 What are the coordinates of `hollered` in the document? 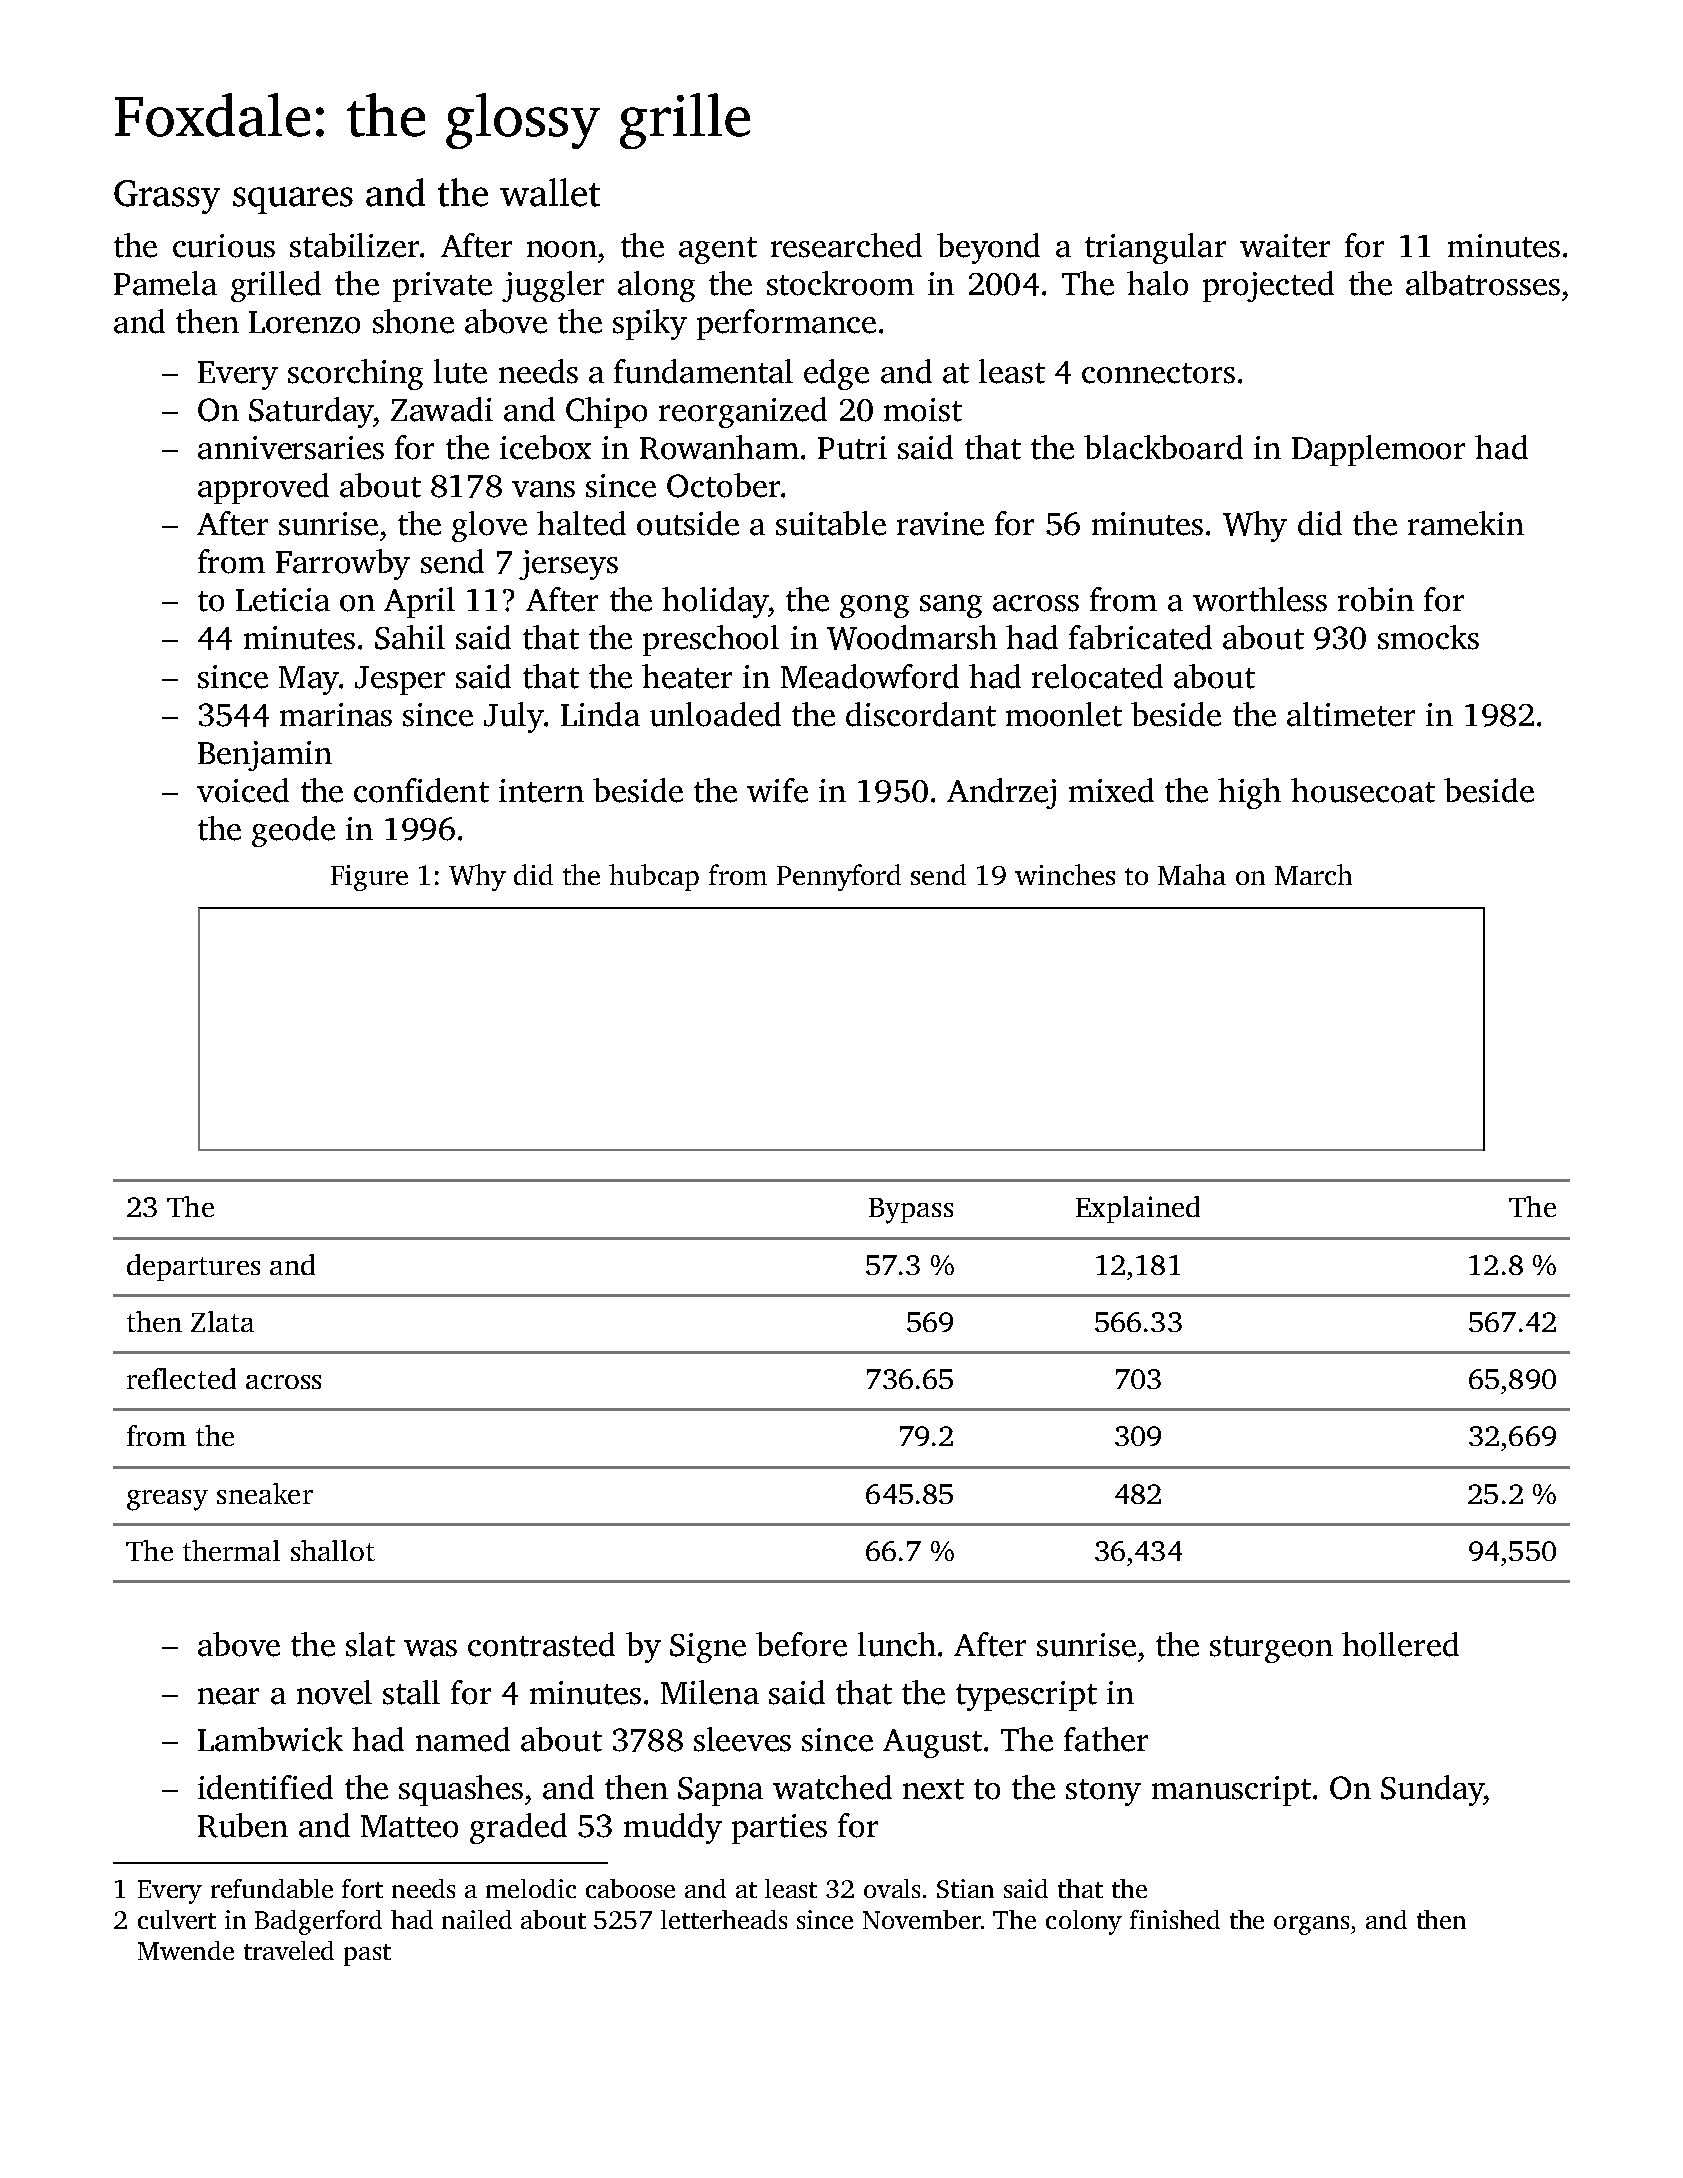 It's located at (1400, 1644).
